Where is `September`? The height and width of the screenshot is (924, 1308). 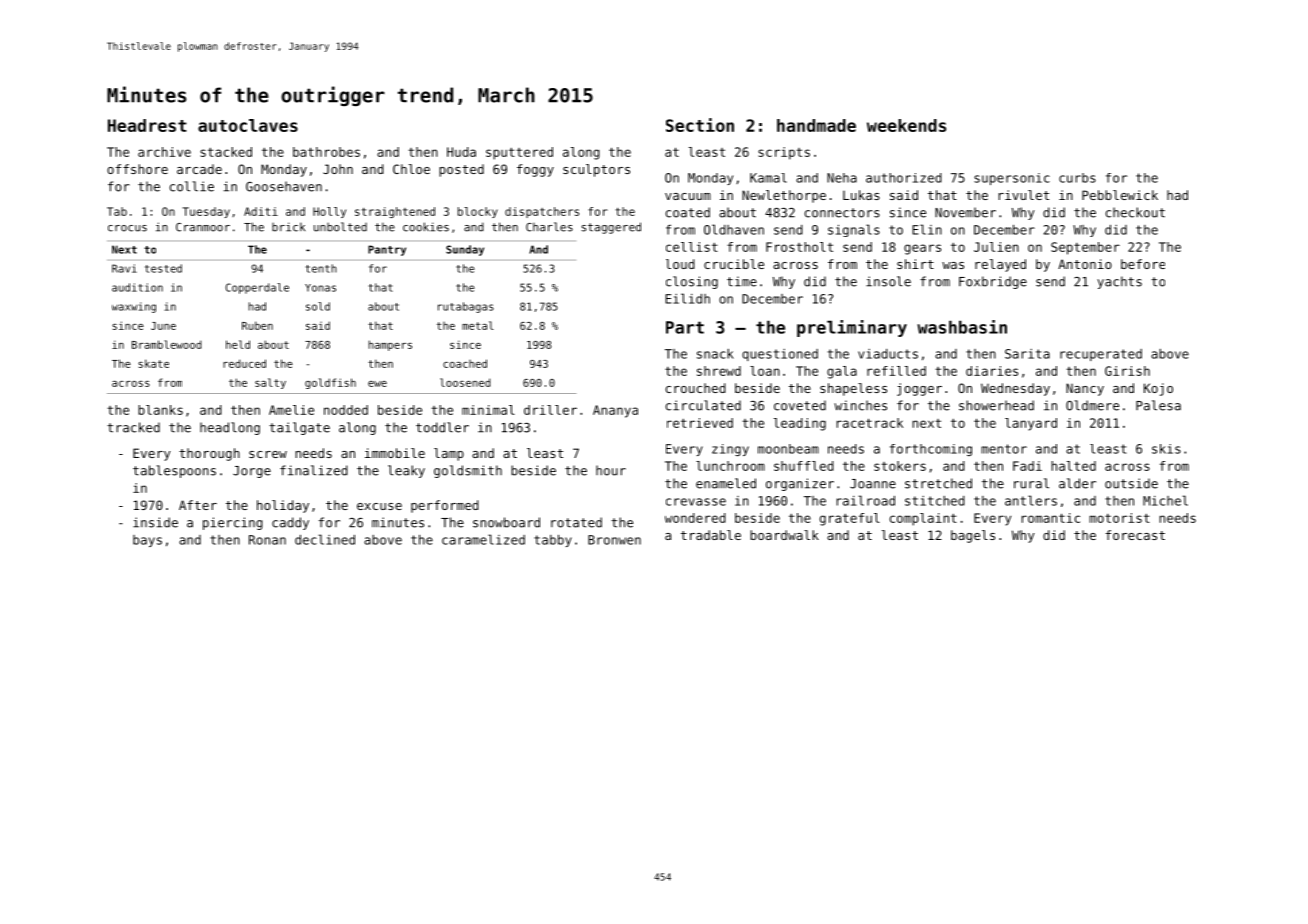 September is located at coordinates (1085, 248).
